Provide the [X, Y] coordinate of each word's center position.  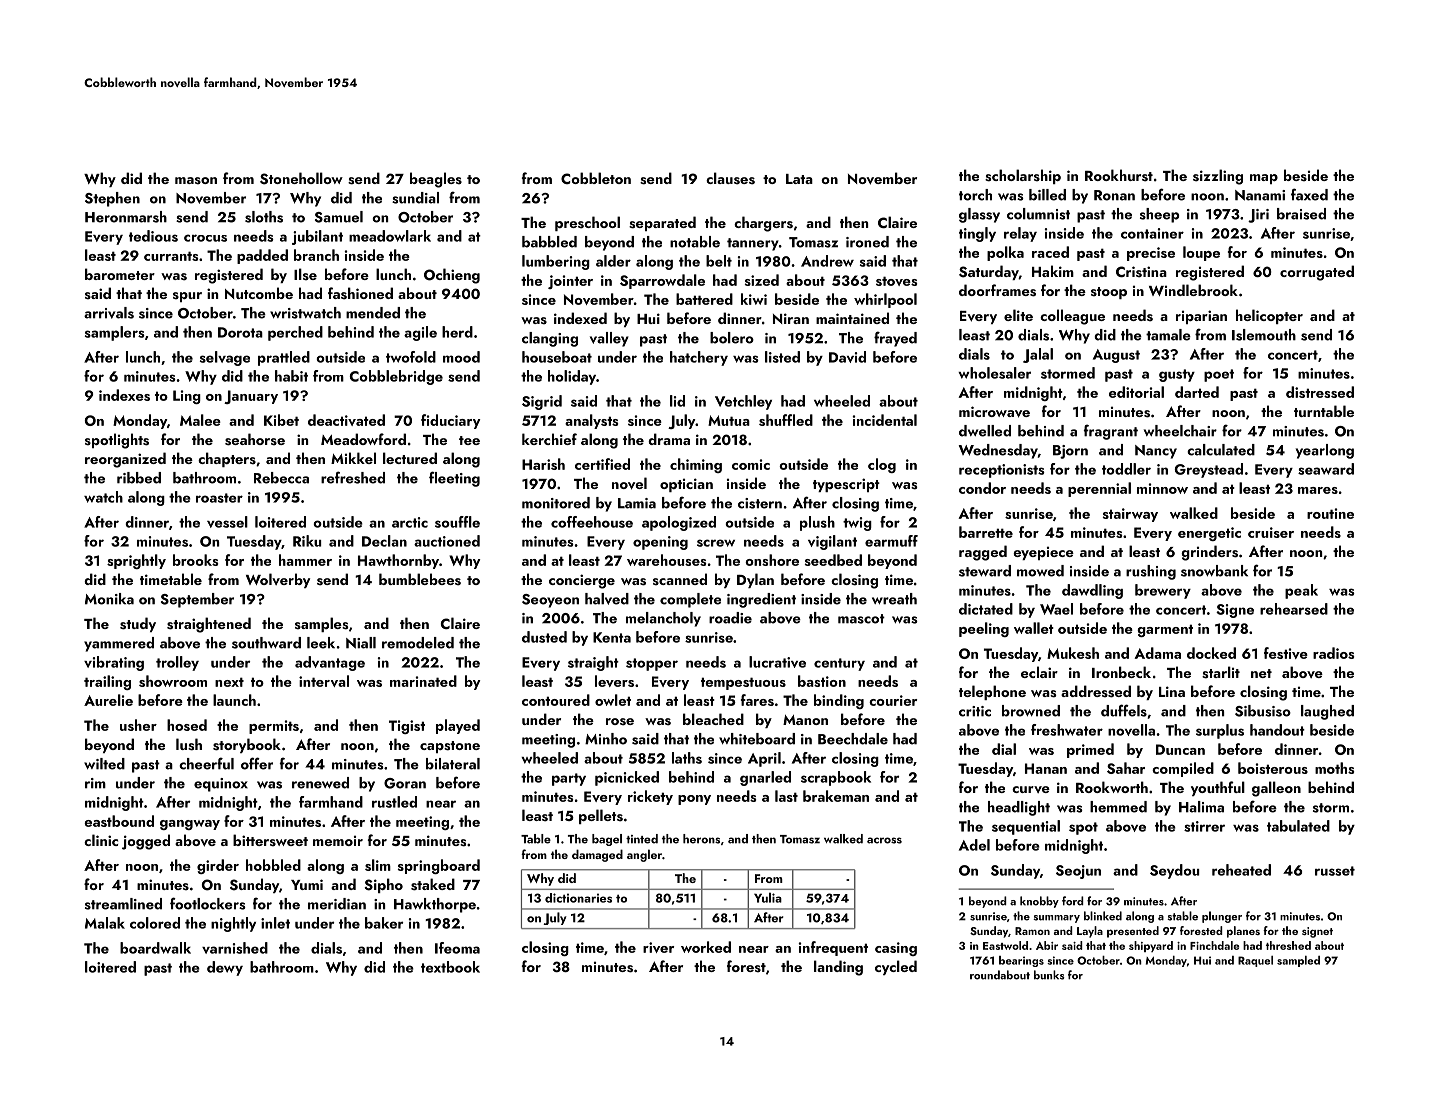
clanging [550, 339]
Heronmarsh [126, 217]
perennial [1099, 489]
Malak [105, 923]
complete [690, 600]
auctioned [447, 541]
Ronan [1114, 195]
